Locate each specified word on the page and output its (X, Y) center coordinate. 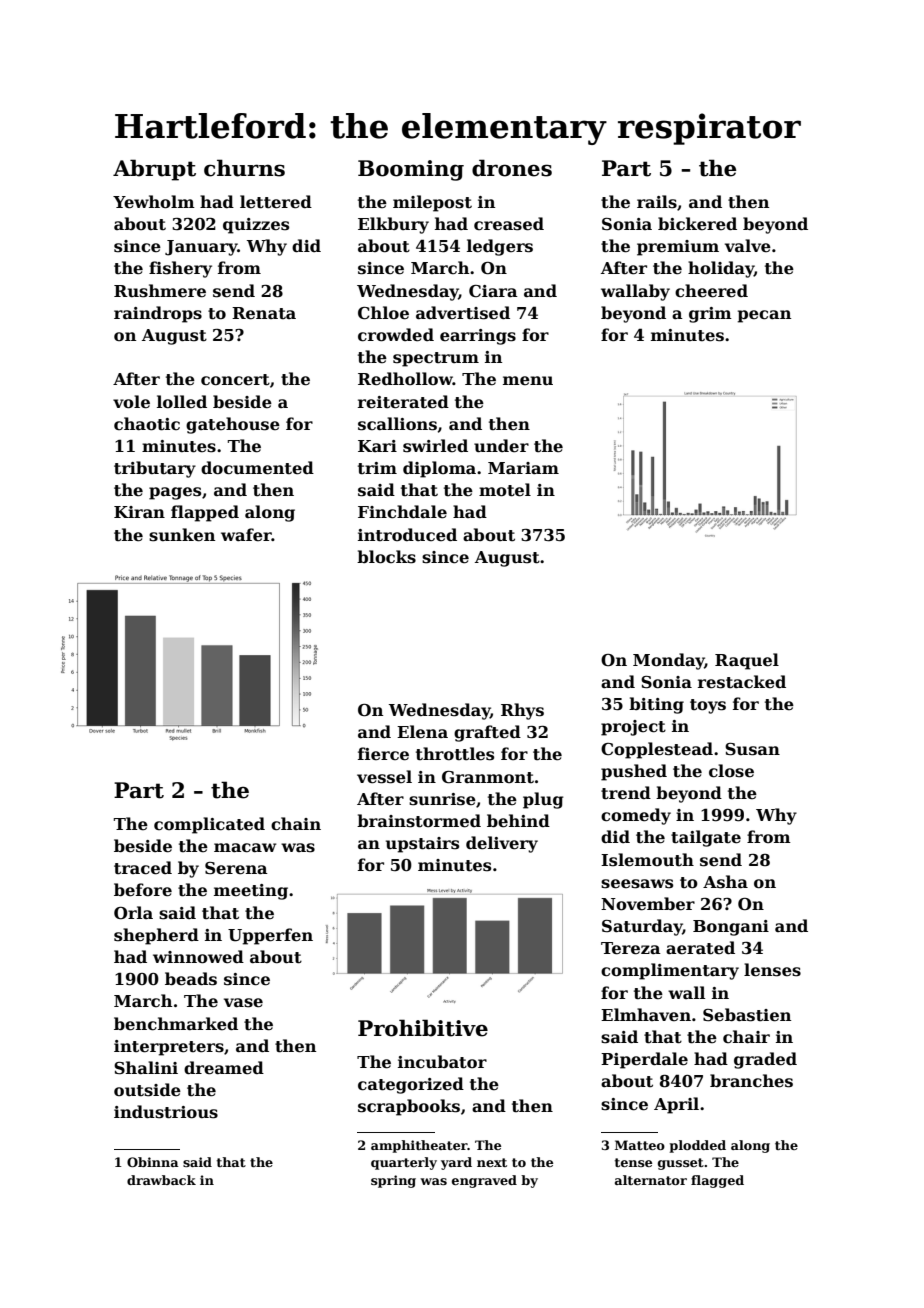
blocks (386, 557)
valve (748, 246)
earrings (478, 337)
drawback (161, 1180)
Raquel (747, 661)
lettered (276, 202)
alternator (651, 1180)
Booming (411, 170)
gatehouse (233, 425)
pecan (764, 316)
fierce (383, 754)
